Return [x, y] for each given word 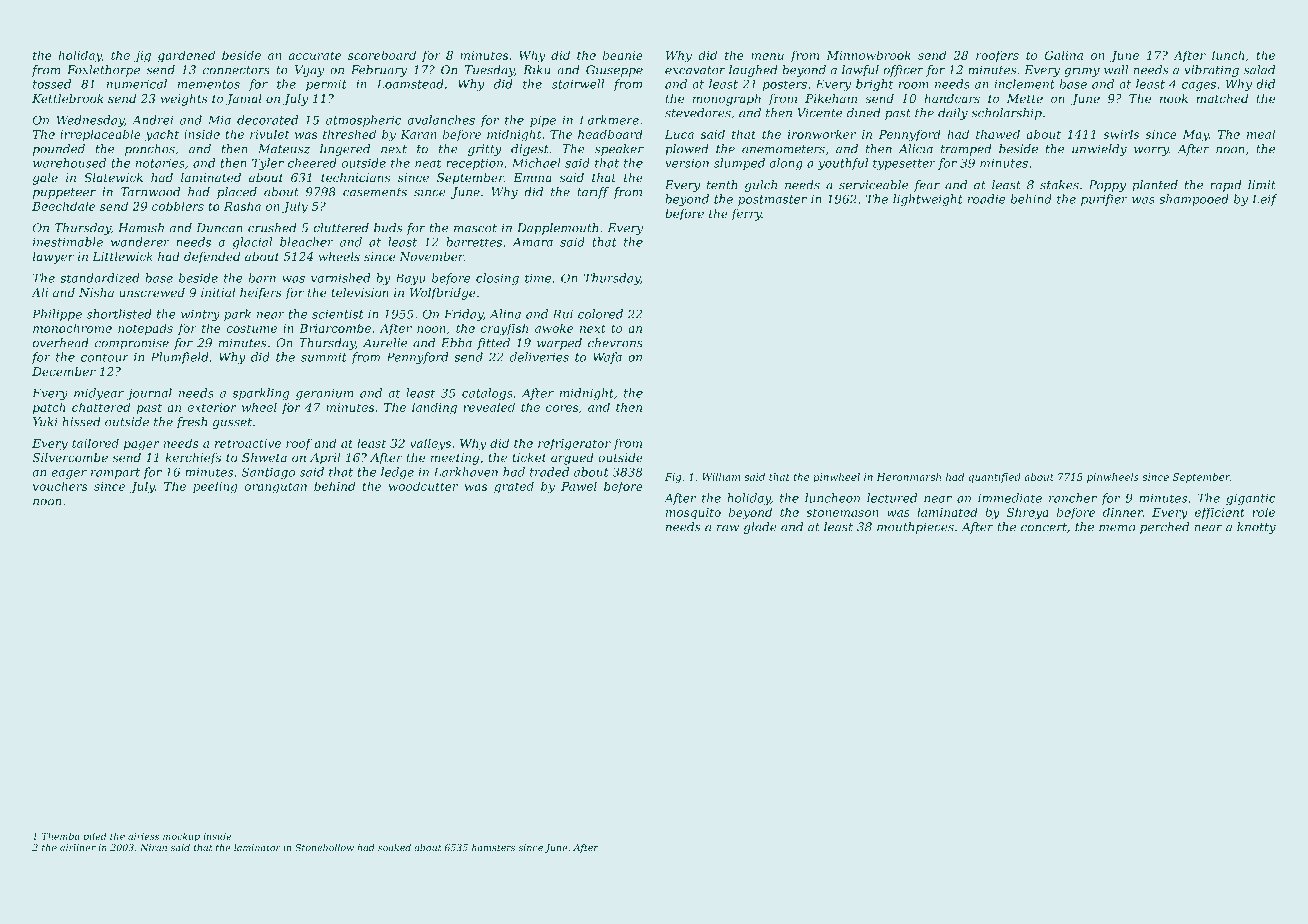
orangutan [275, 488]
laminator [257, 847]
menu [767, 56]
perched [1164, 528]
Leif [1265, 200]
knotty [1256, 528]
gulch [761, 186]
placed [237, 193]
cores [562, 408]
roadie [987, 199]
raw [728, 528]
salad [1259, 70]
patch [49, 408]
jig [142, 57]
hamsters [493, 847]
